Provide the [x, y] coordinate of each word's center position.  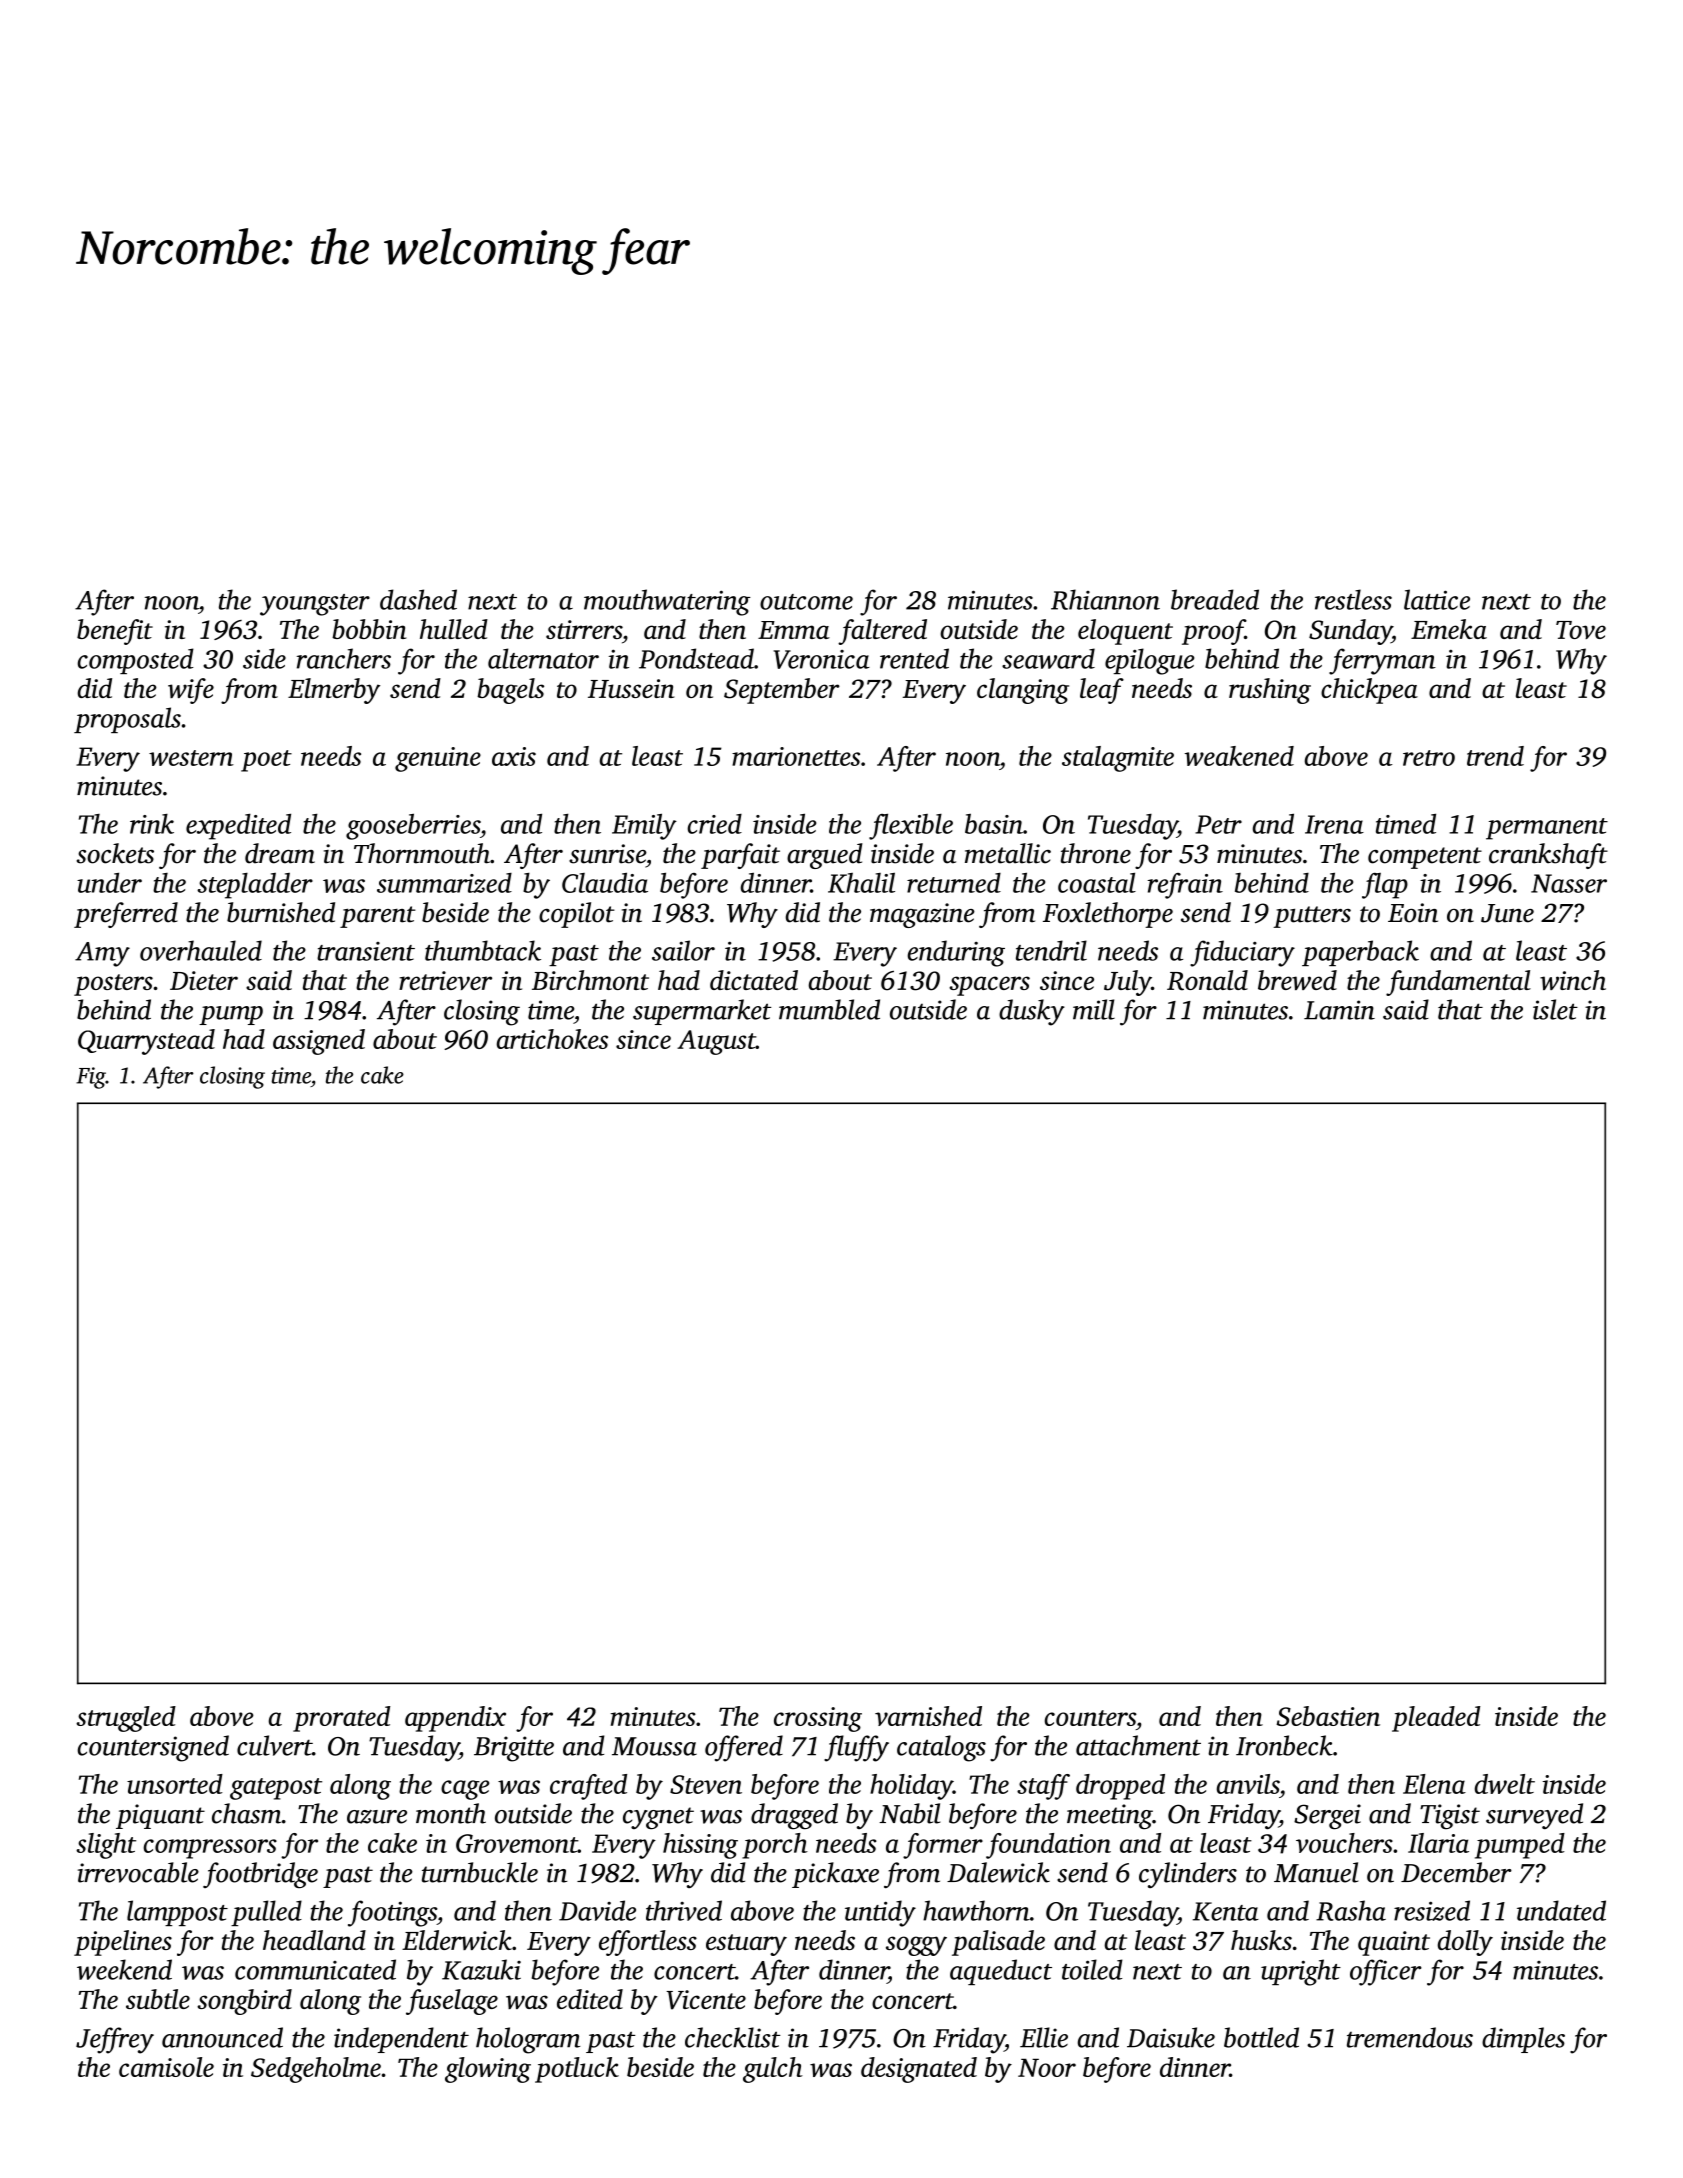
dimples [1523, 2040]
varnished [928, 1716]
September [782, 691]
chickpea [1369, 691]
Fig [91, 1078]
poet [266, 761]
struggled [126, 1719]
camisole [166, 2067]
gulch [773, 2070]
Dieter [204, 980]
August [716, 1042]
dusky [1032, 1012]
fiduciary [1242, 953]
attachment [1138, 1745]
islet [1555, 1009]
